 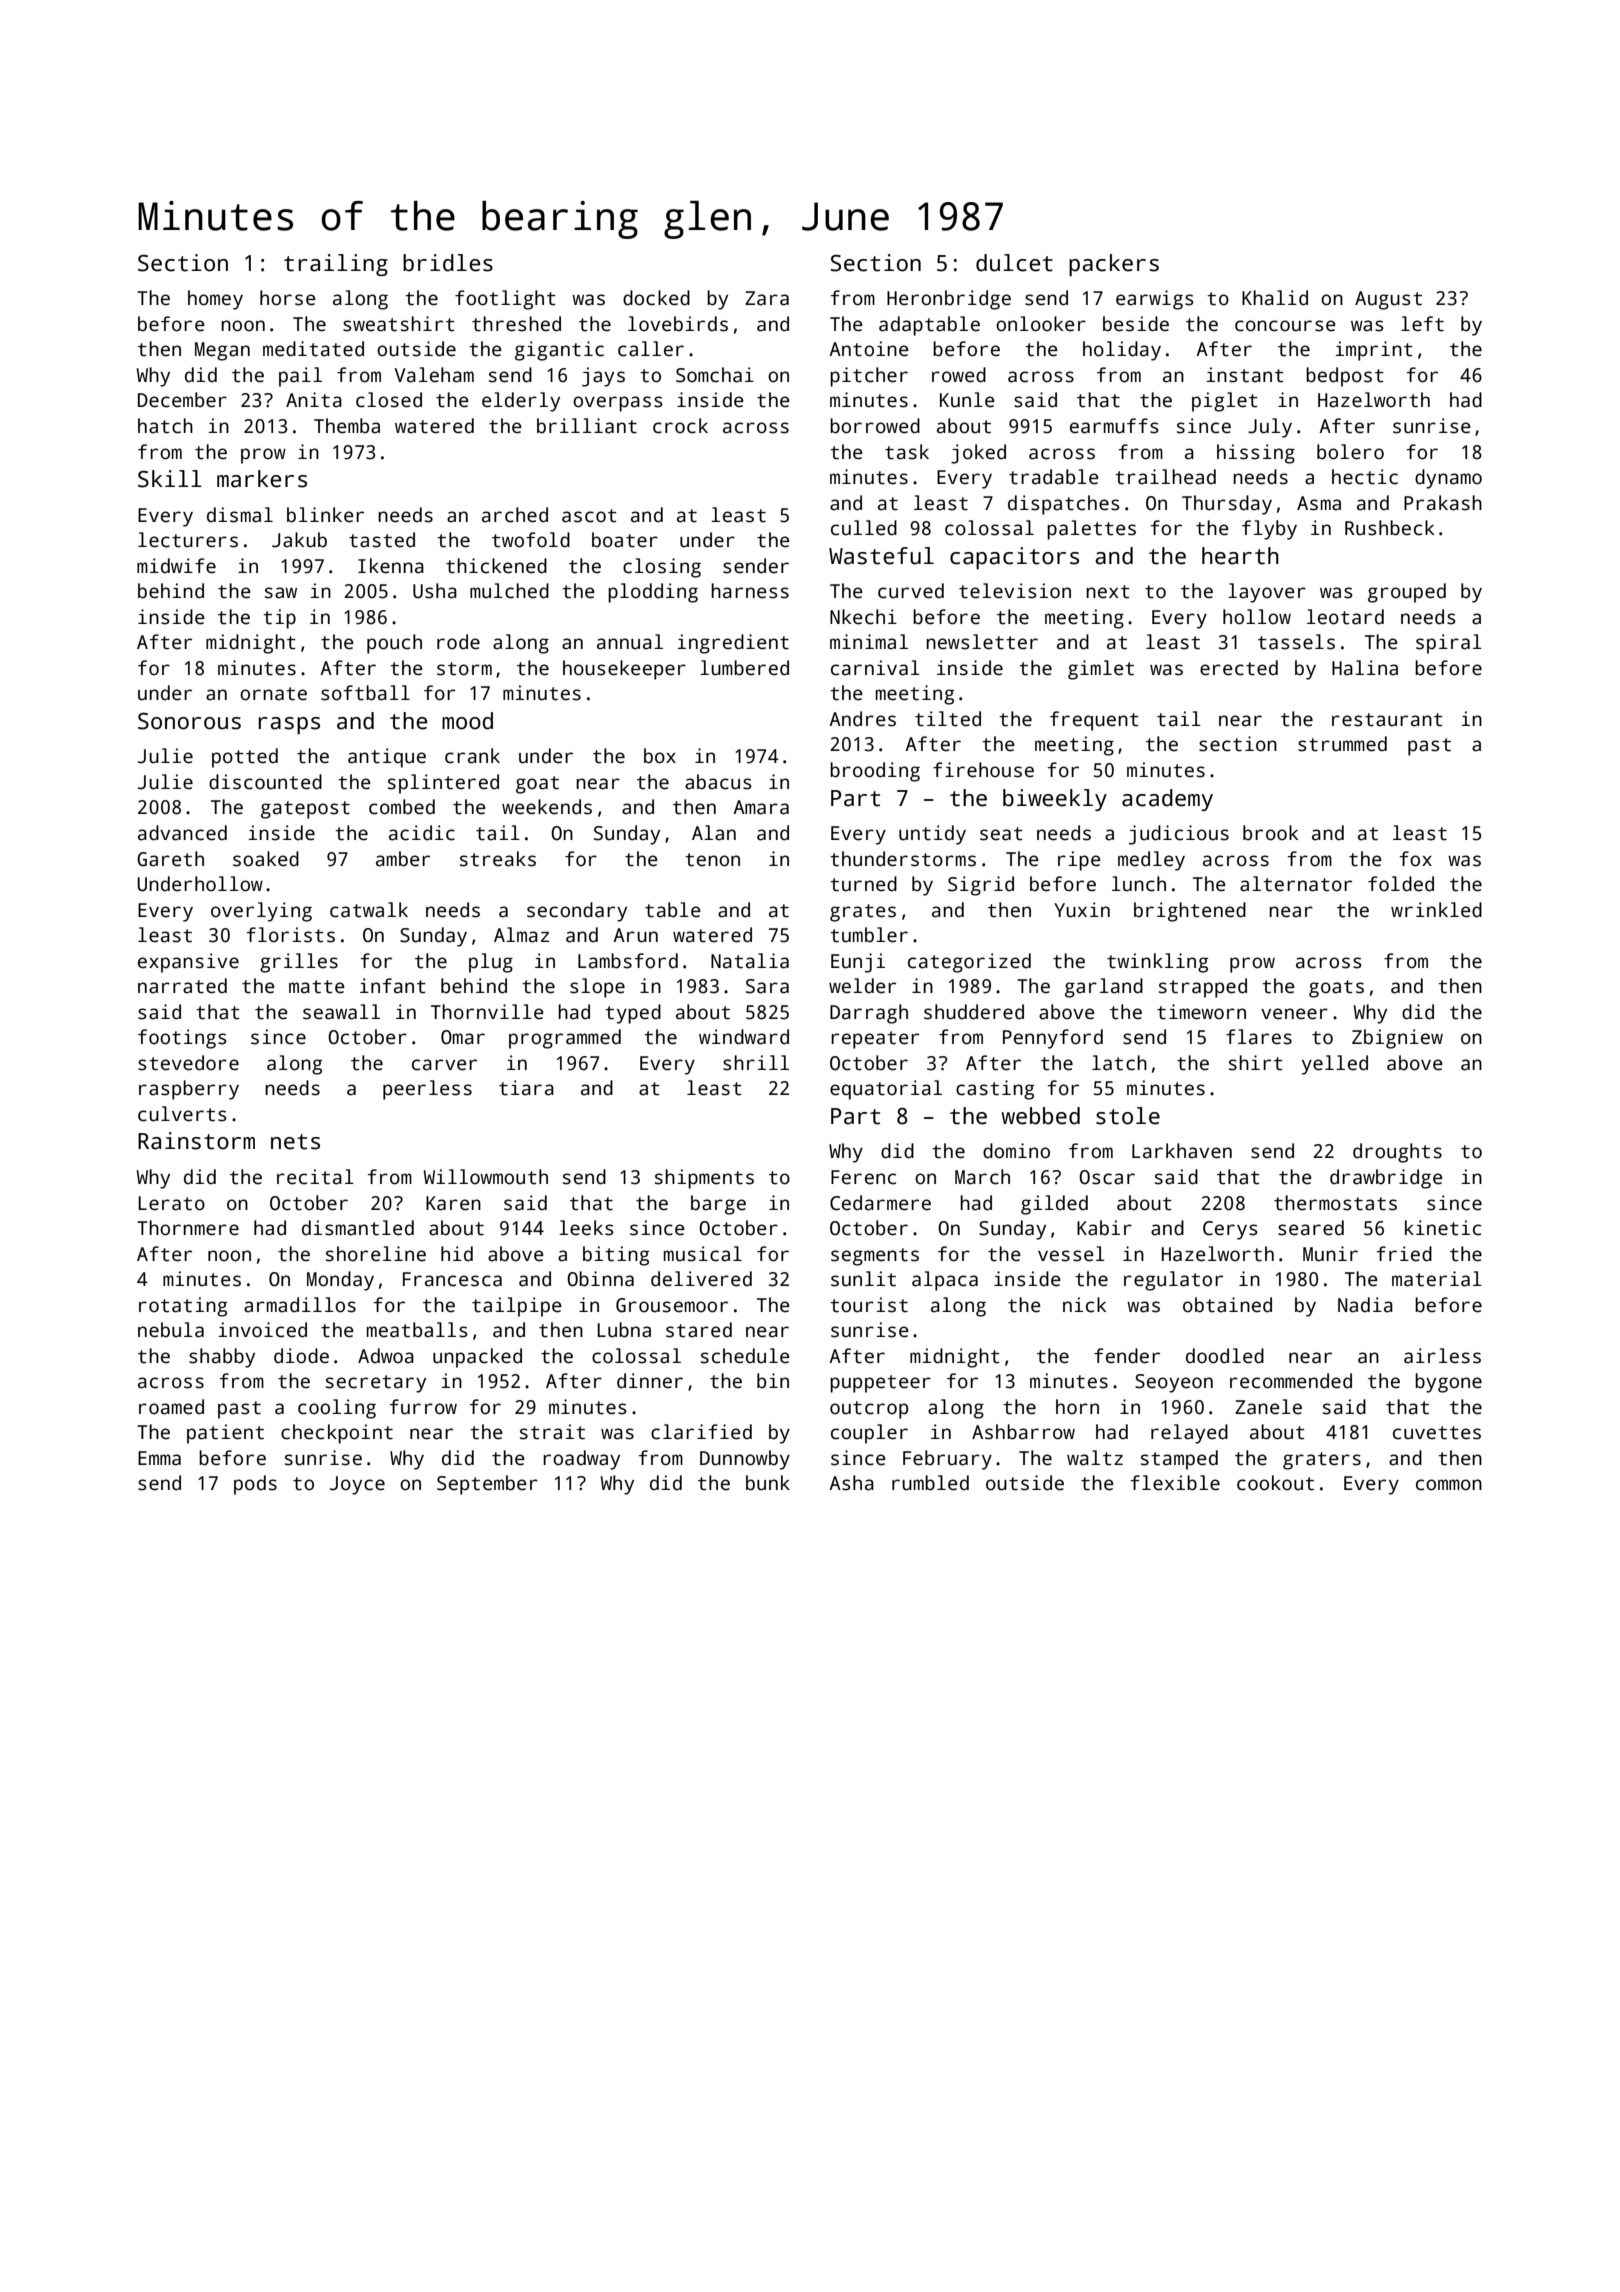 I want to click on lumbered, so click(x=744, y=668).
